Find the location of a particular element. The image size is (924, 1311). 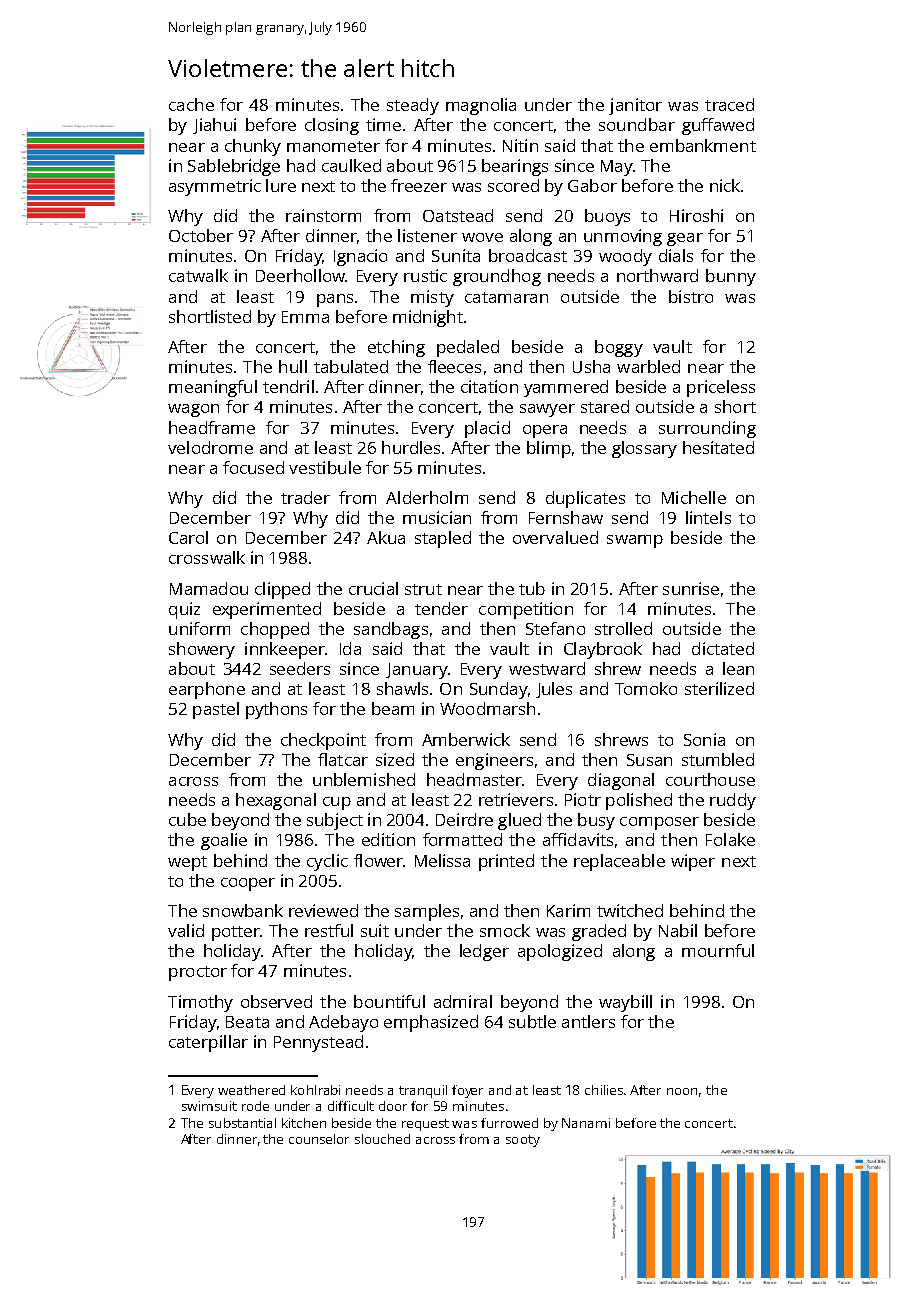

waybill is located at coordinates (625, 1003).
